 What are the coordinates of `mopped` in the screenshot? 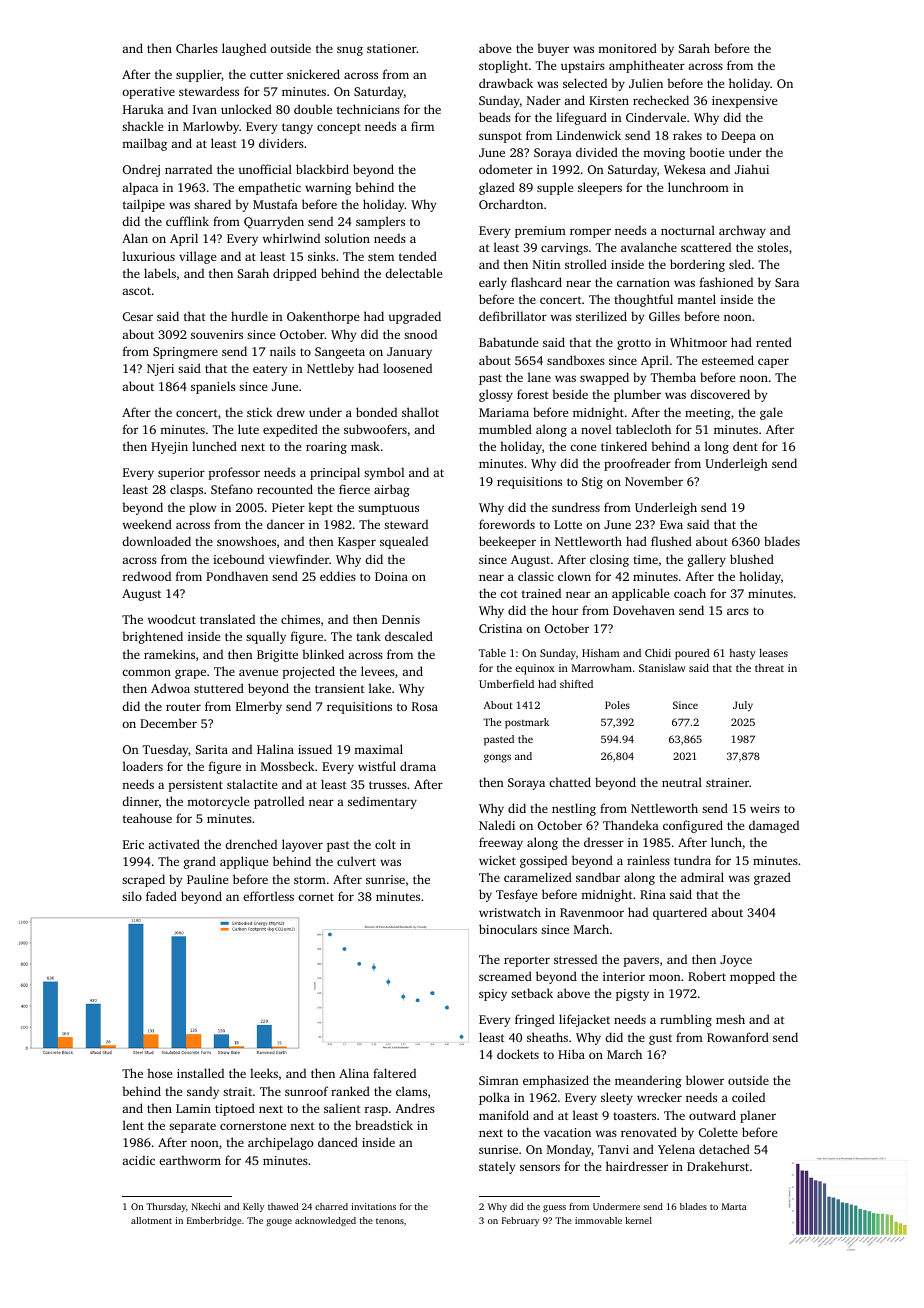 It's located at (752, 977).
